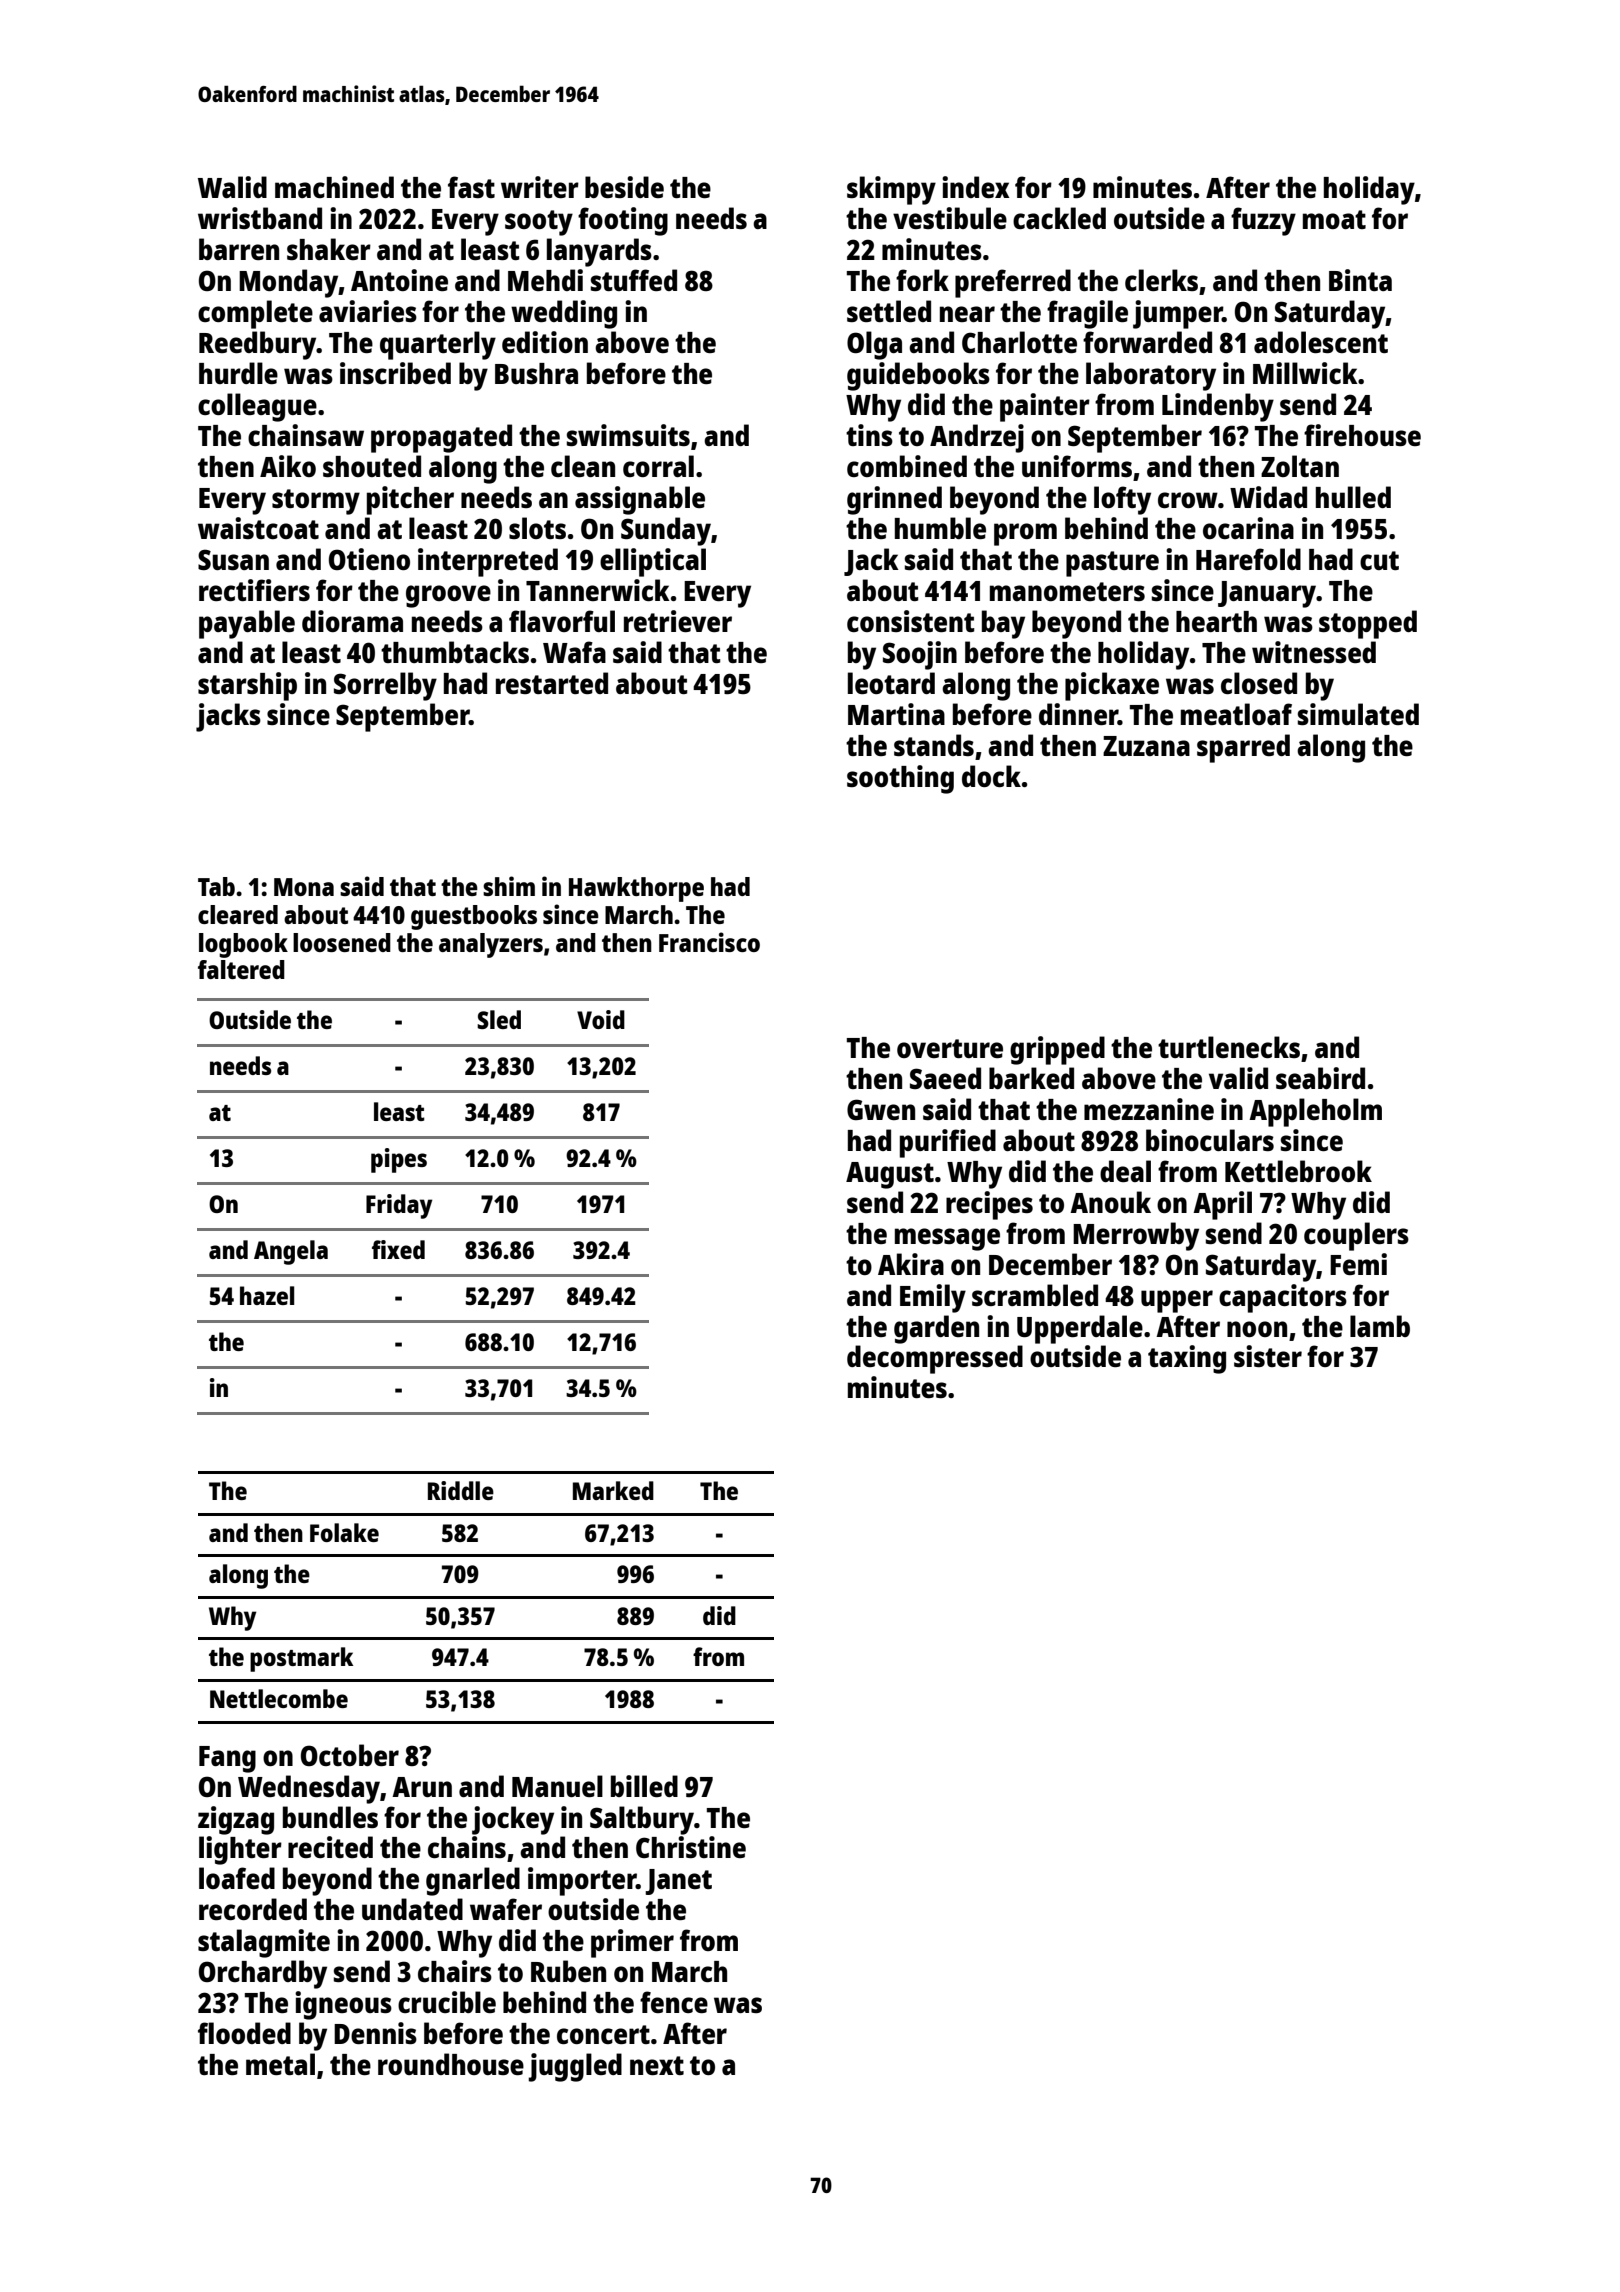 The width and height of the page is (1620, 2292). Describe the element at coordinates (1267, 594) in the page. I see `January` at that location.
